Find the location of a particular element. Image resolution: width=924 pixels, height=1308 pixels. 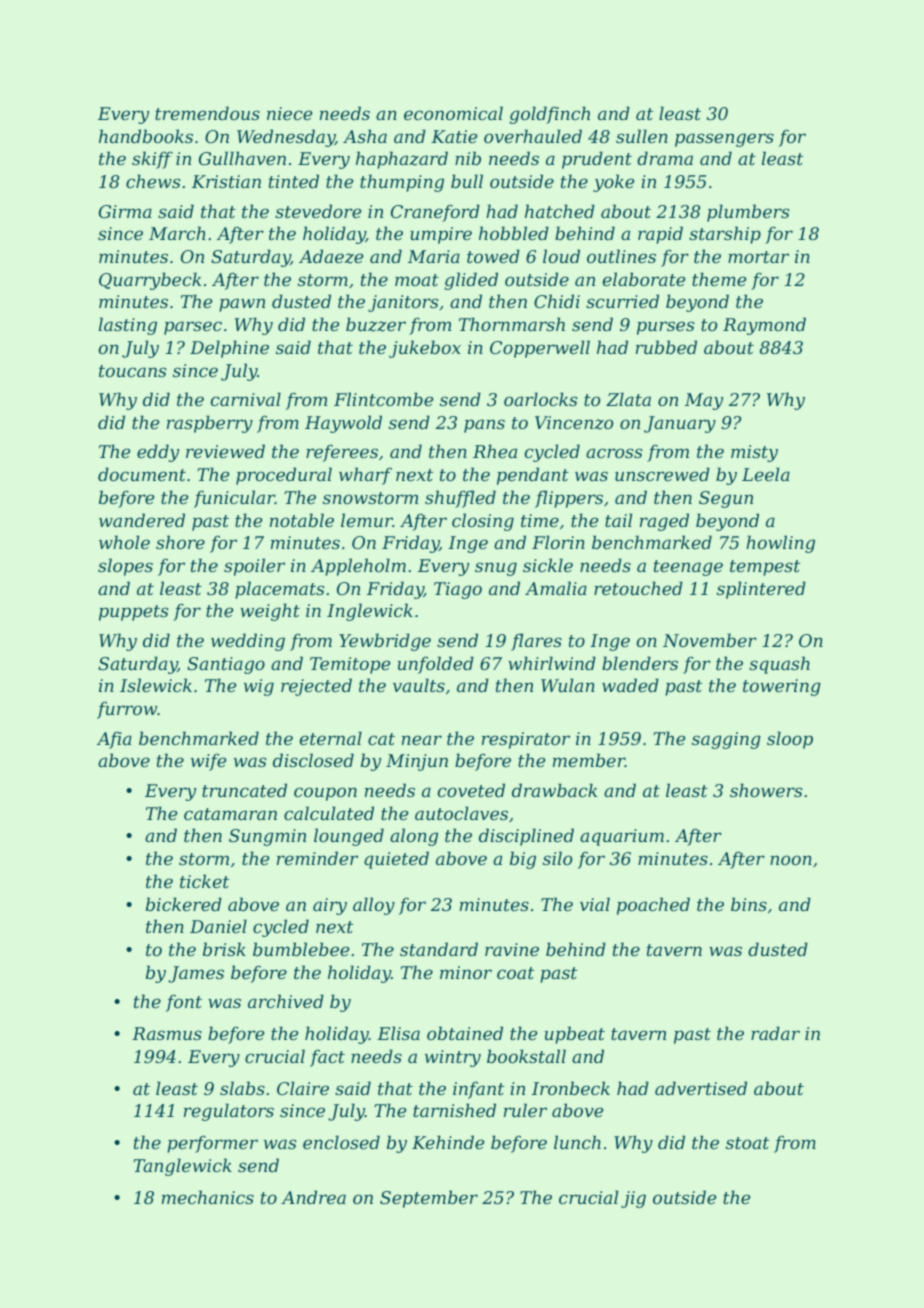

lunch is located at coordinates (577, 1142).
